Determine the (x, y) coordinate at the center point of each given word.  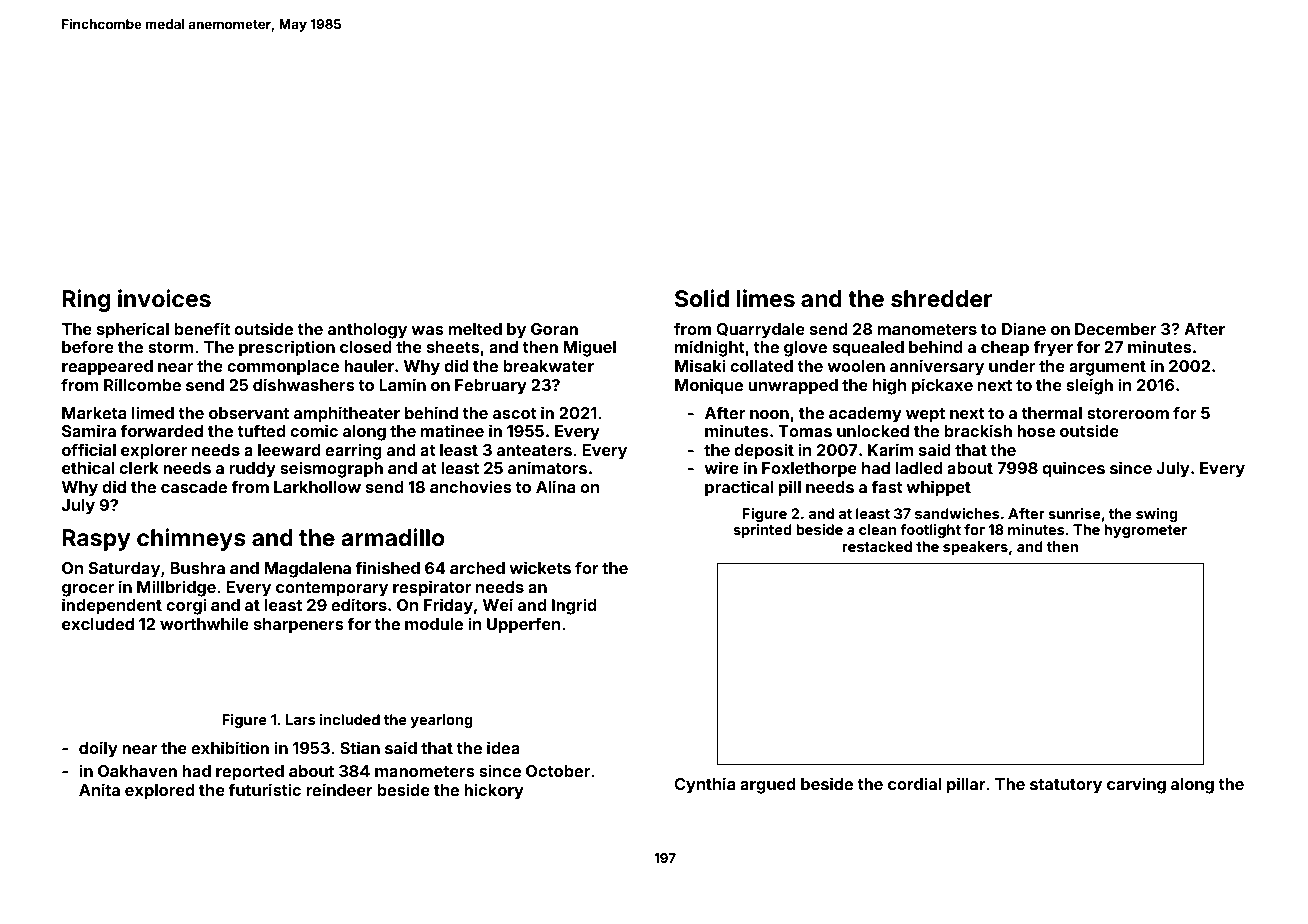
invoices (164, 298)
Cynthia (704, 785)
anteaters (534, 450)
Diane (1024, 328)
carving (1136, 785)
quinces (1073, 469)
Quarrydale (760, 331)
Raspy (96, 540)
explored (160, 792)
